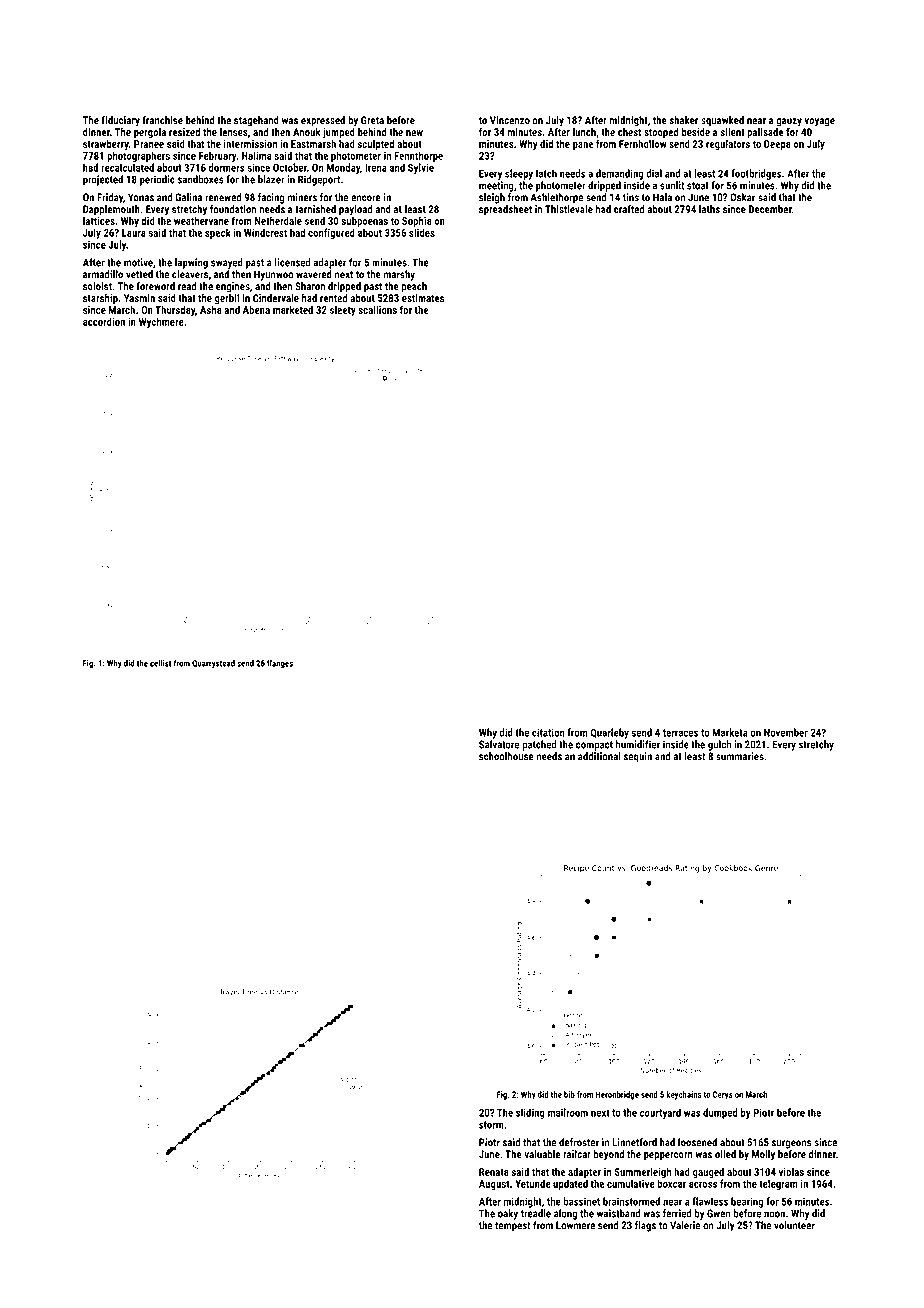 This page has width=924, height=1308. I want to click on schoolhouse, so click(506, 756).
